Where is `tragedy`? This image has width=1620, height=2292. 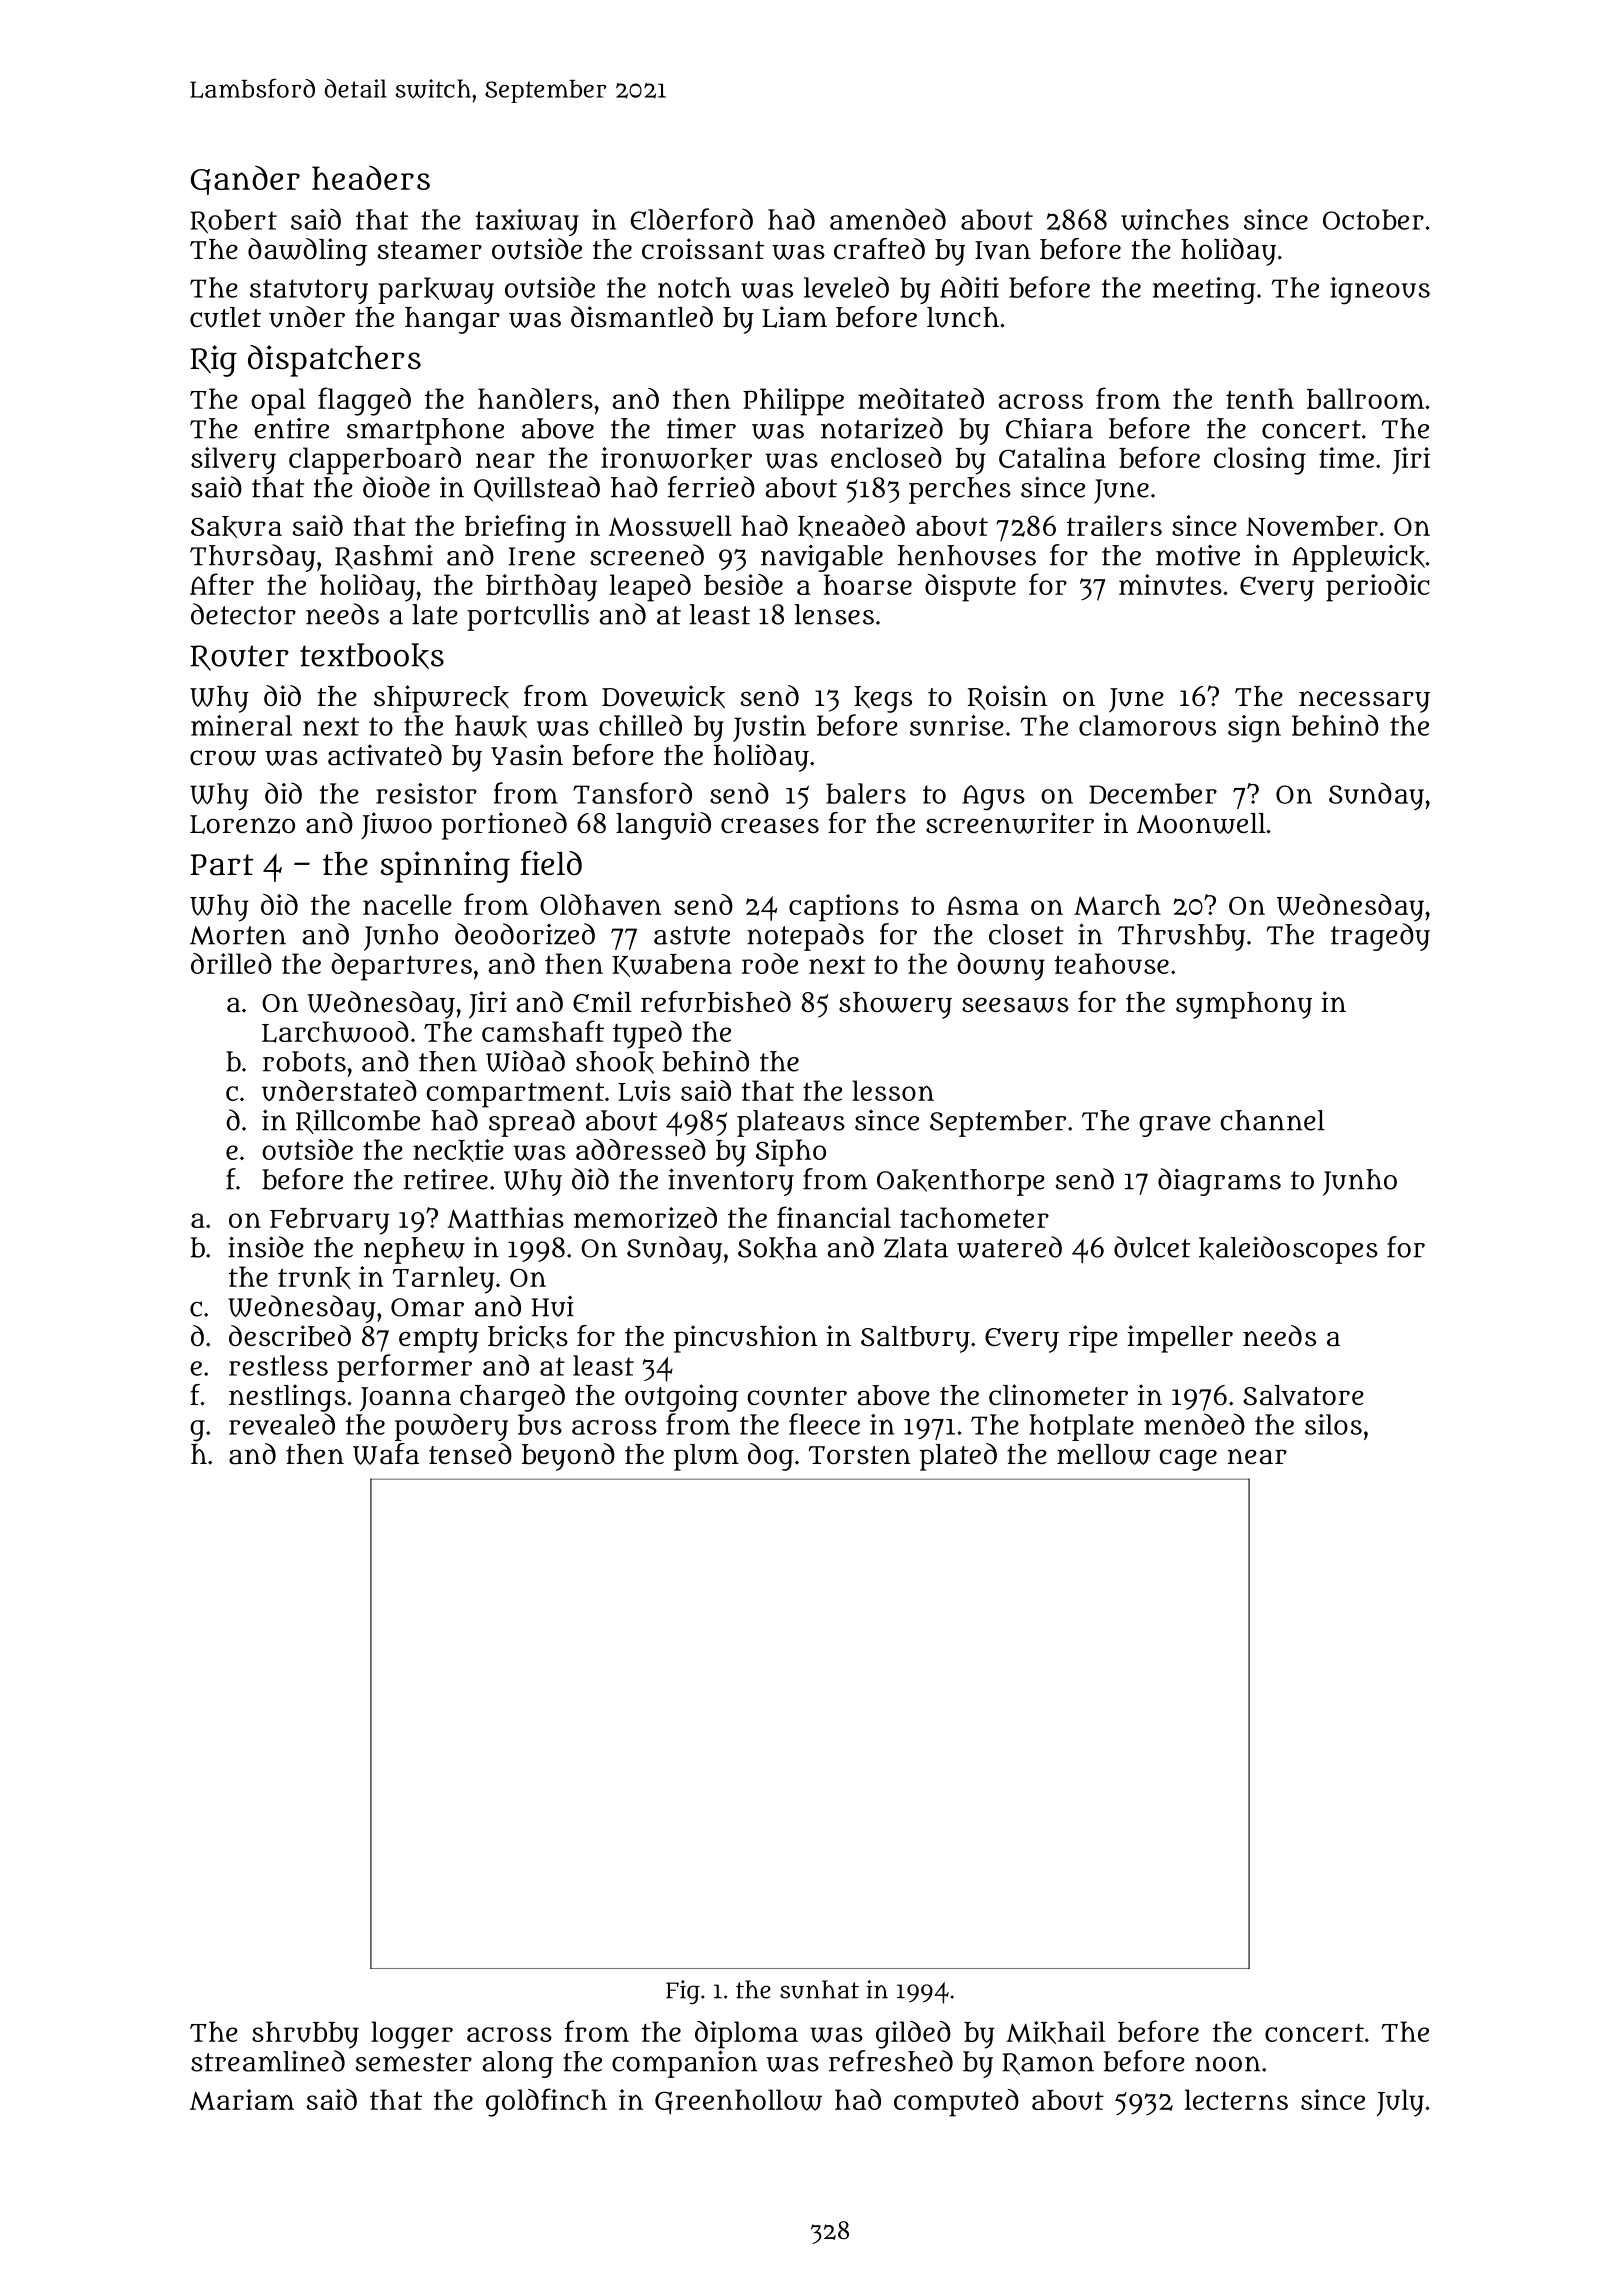
tragedy is located at coordinates (1380, 937).
